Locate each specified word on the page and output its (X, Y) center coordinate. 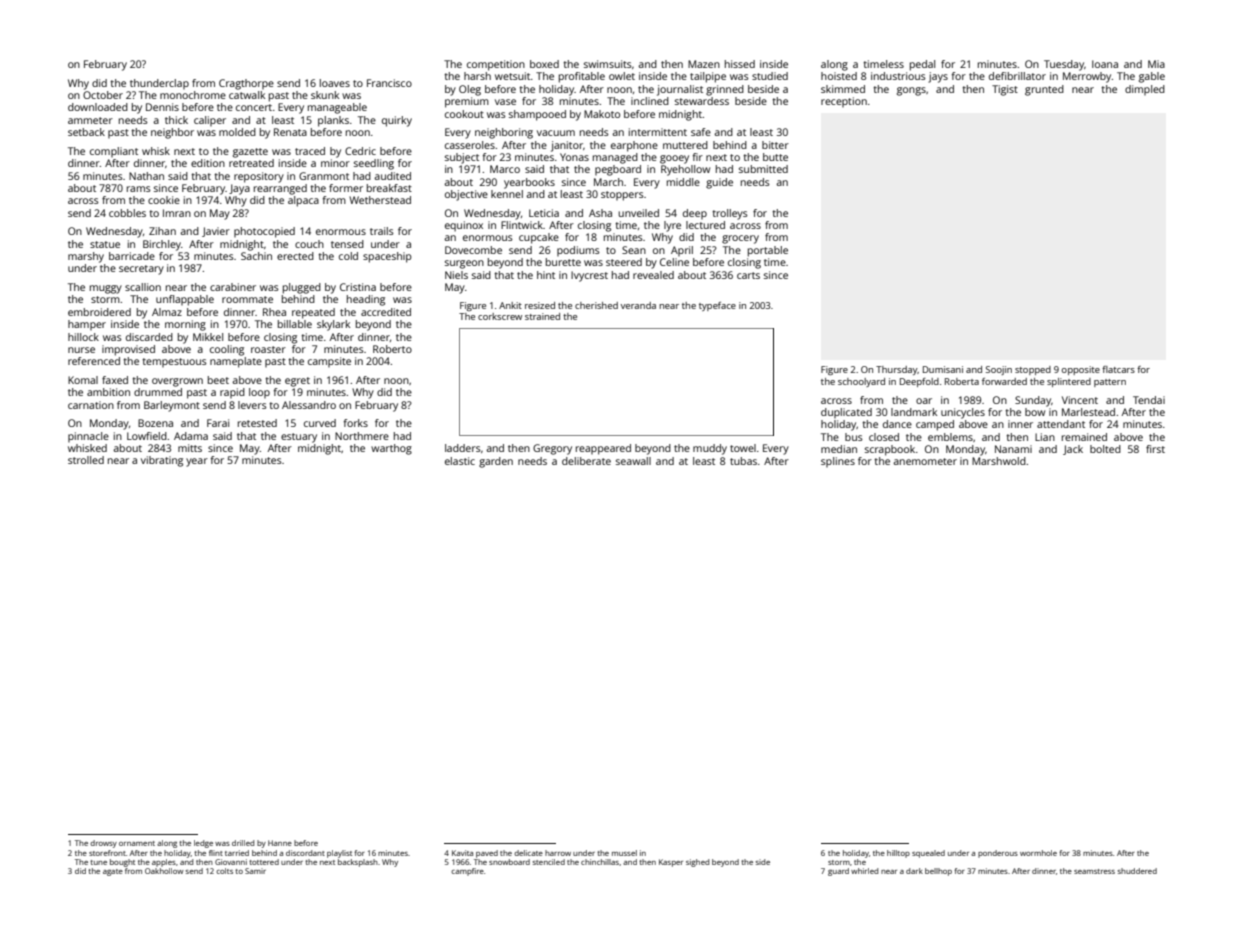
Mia (1156, 64)
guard (838, 872)
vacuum (556, 133)
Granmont (324, 176)
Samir (255, 871)
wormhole (1038, 853)
